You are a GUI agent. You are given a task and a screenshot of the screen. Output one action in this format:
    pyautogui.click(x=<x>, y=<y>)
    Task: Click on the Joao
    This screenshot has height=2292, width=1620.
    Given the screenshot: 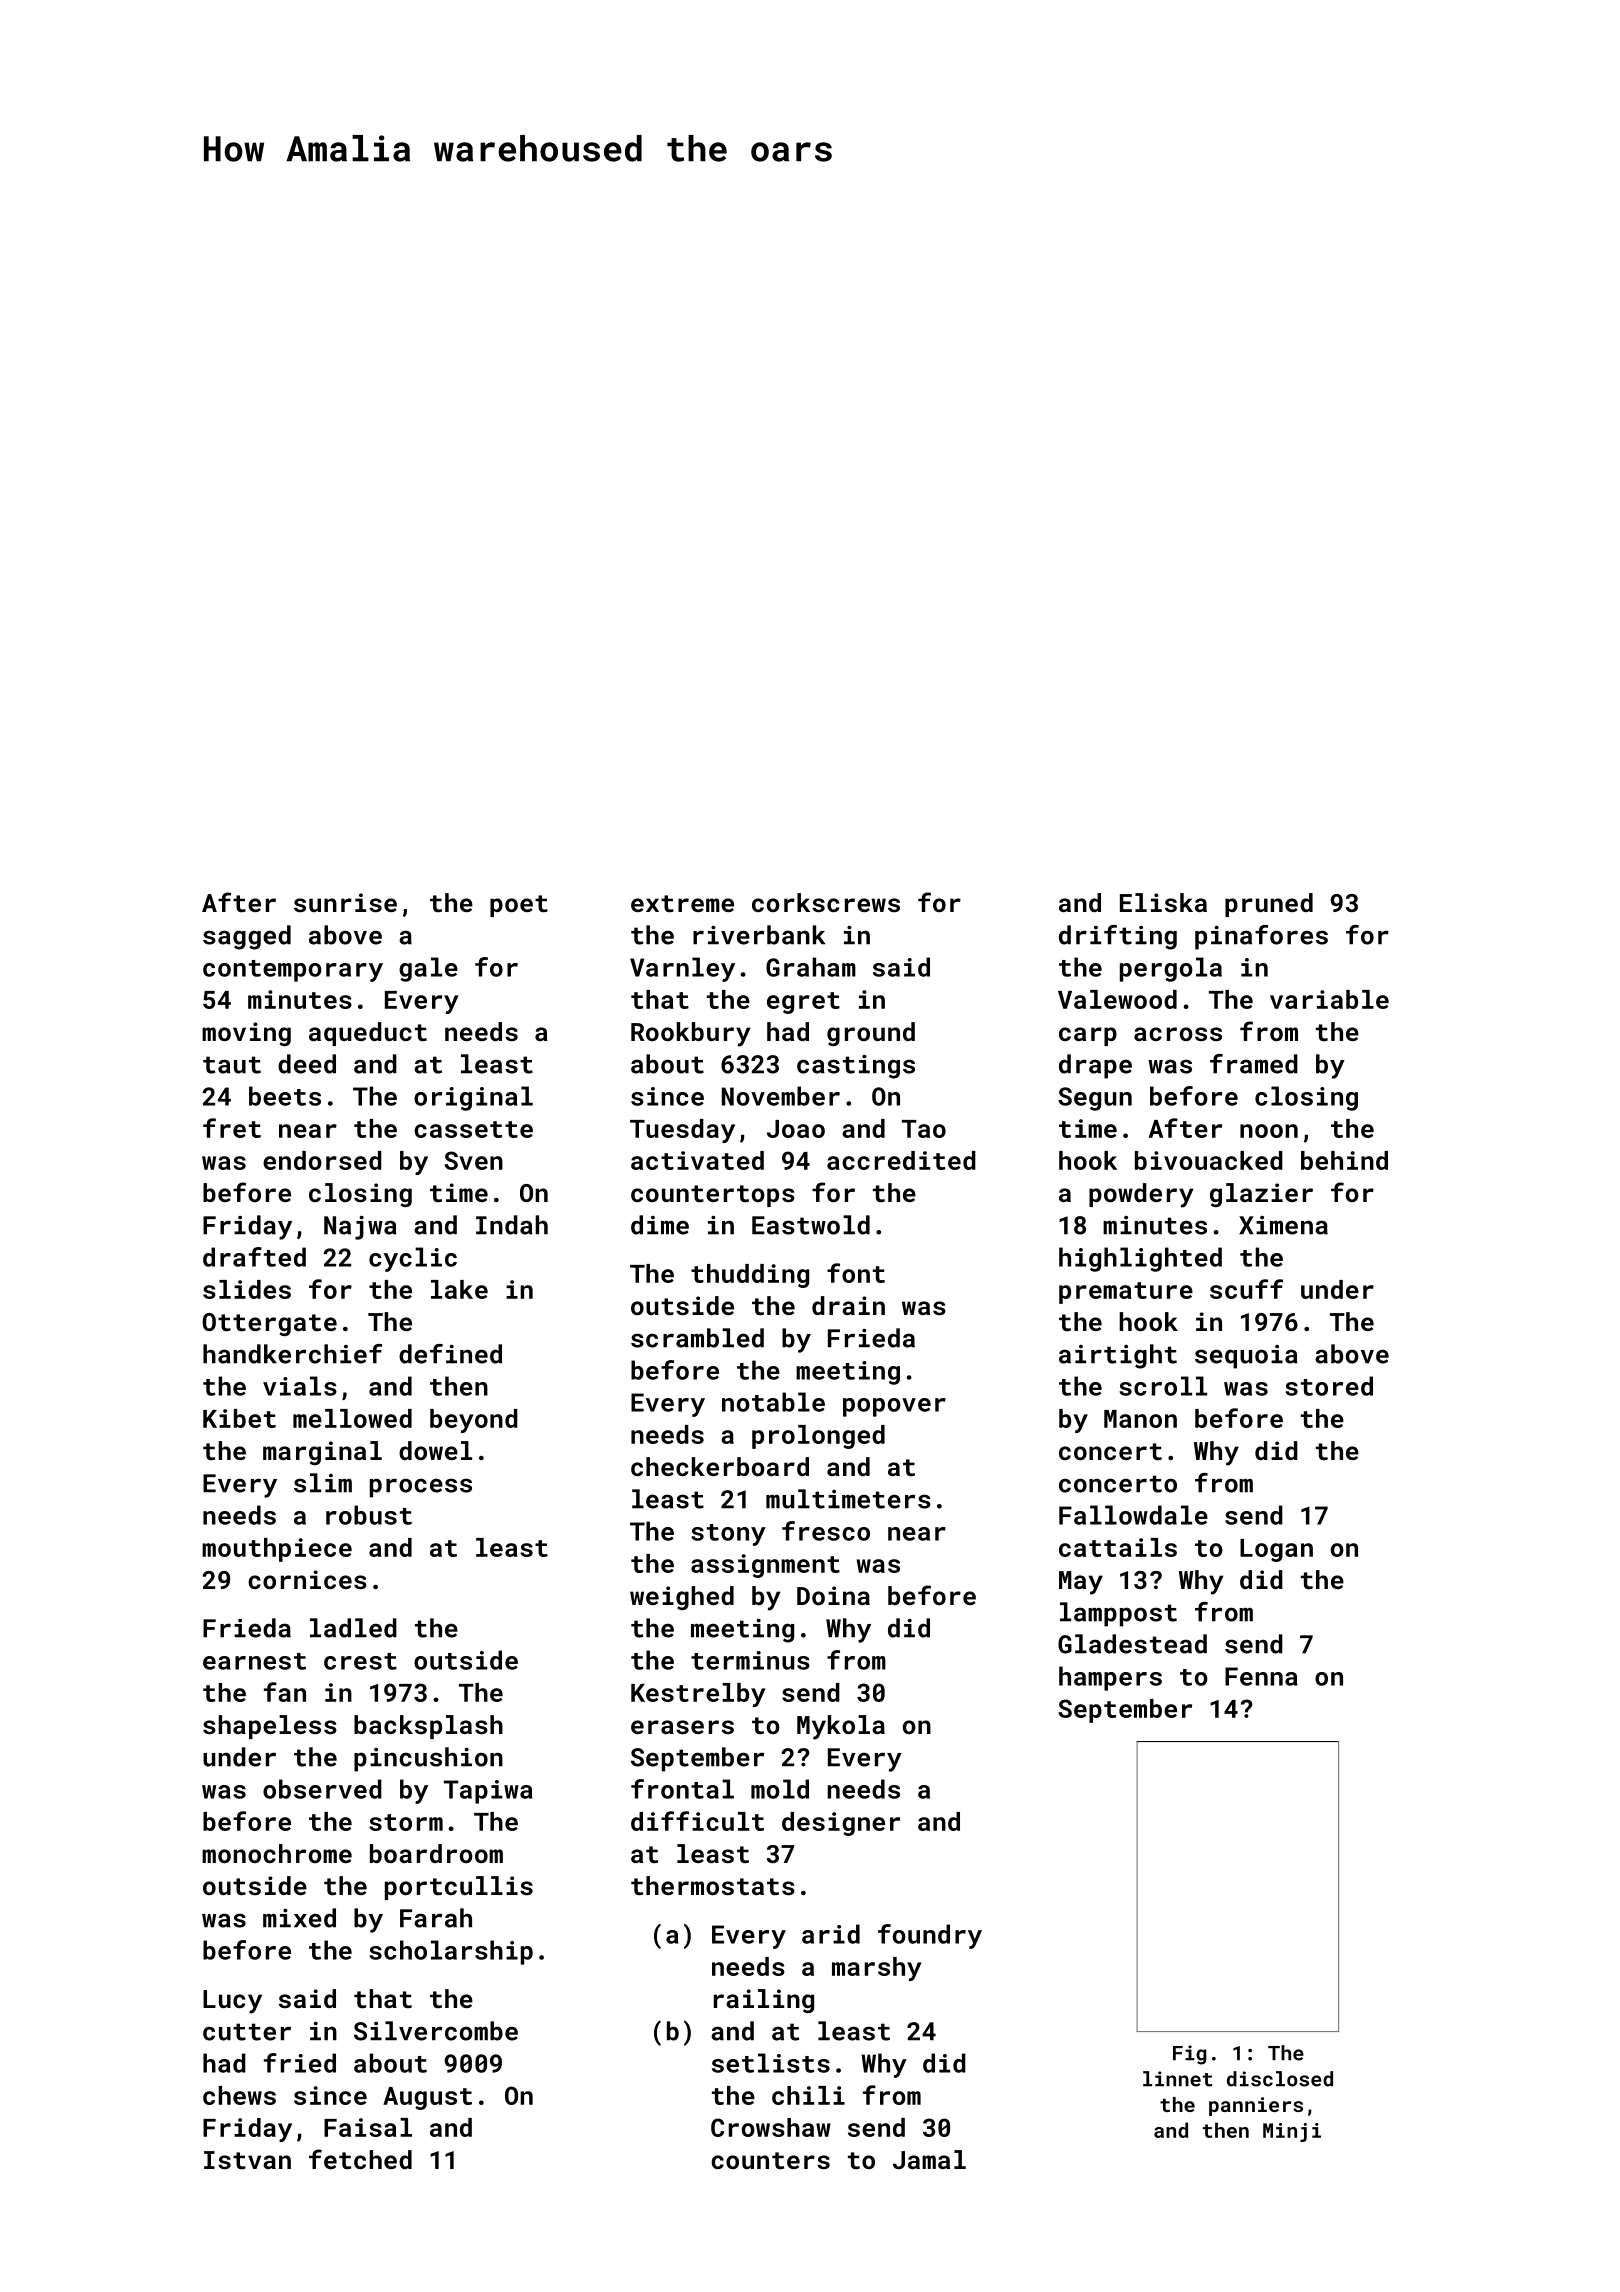 What is the action you would take?
    pyautogui.click(x=796, y=1129)
